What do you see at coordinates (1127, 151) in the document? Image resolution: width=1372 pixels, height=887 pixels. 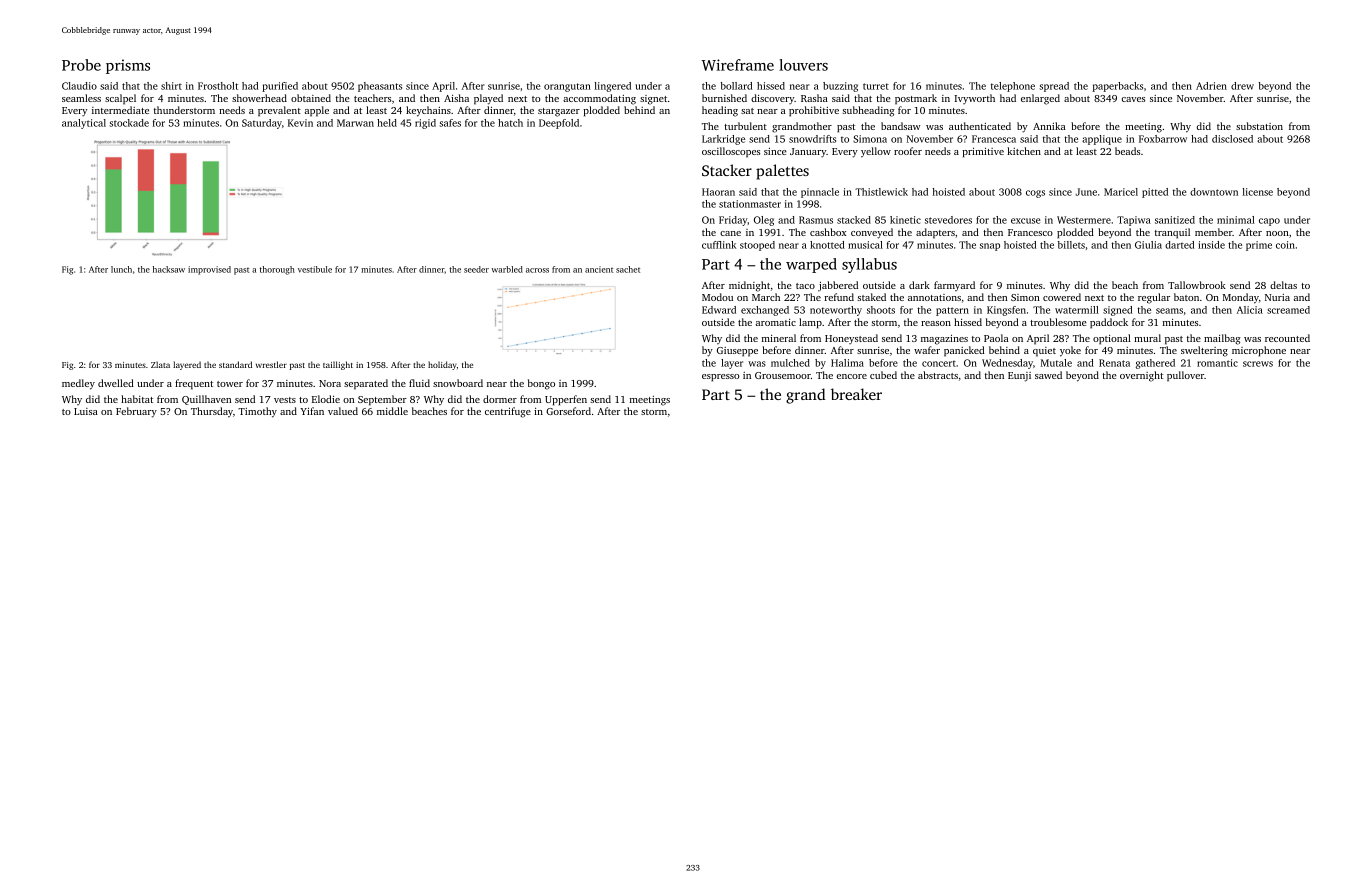 I see `beads` at bounding box center [1127, 151].
